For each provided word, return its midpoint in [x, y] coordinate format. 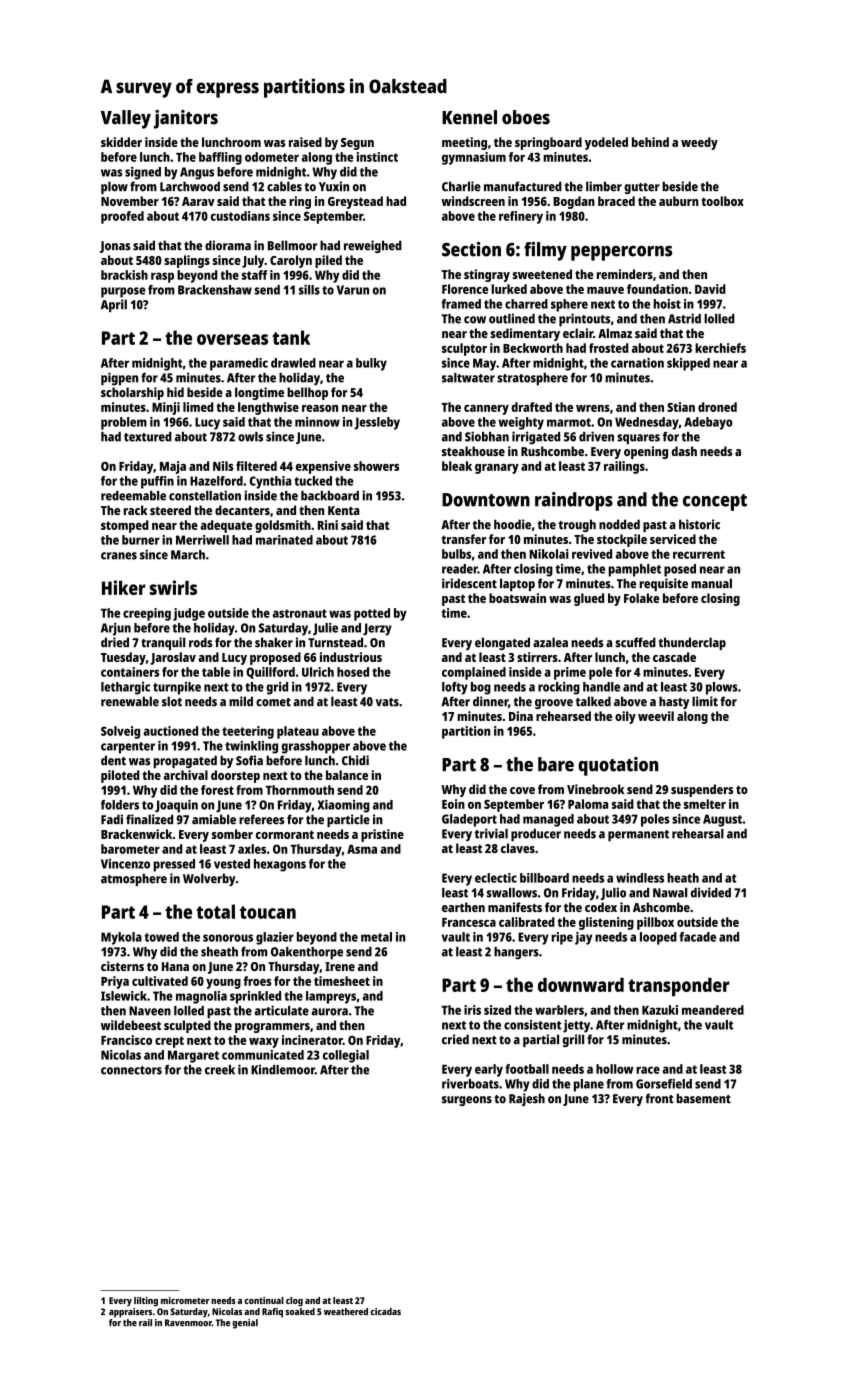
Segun [357, 144]
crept [169, 1042]
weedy [699, 143]
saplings [187, 261]
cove [522, 790]
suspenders [702, 790]
